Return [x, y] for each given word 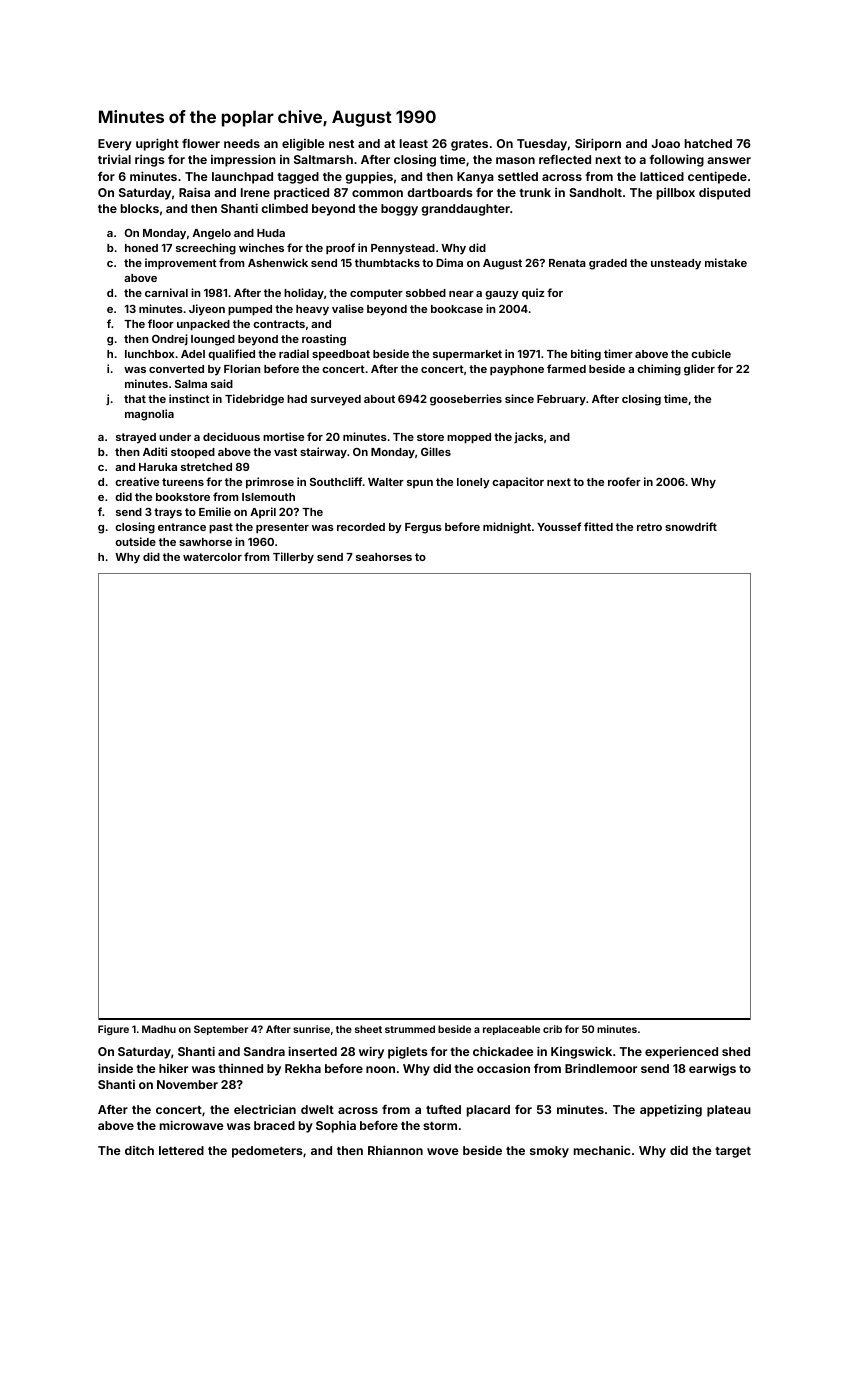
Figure [113, 1030]
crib [552, 1029]
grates [469, 145]
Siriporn [598, 144]
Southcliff [336, 481]
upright [157, 144]
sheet [368, 1029]
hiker [173, 1068]
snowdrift [691, 526]
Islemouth [268, 497]
